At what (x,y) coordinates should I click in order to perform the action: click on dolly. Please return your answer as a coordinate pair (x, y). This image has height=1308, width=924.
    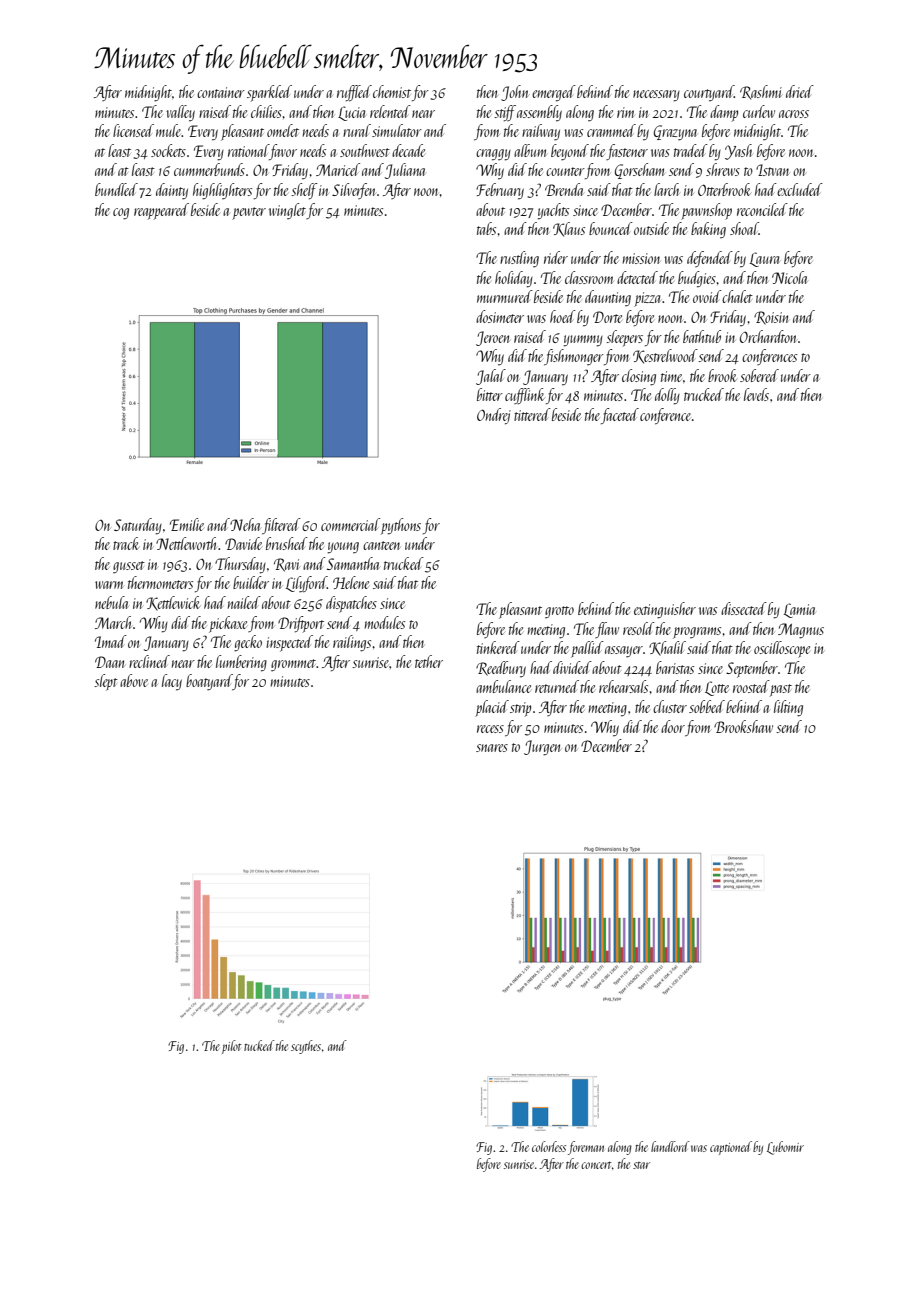
    Looking at the image, I should click on (667, 396).
